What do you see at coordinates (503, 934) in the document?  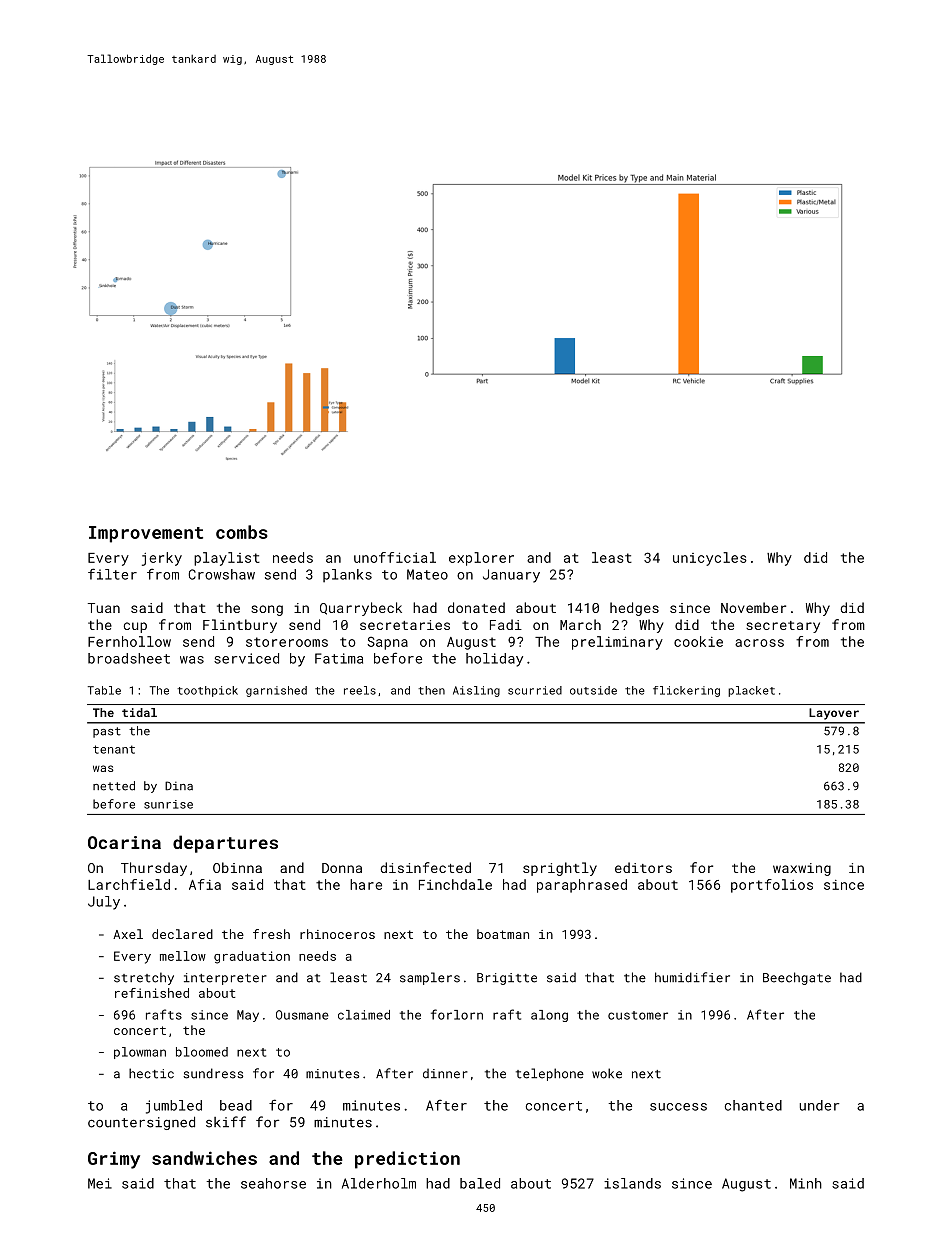 I see `boatman` at bounding box center [503, 934].
